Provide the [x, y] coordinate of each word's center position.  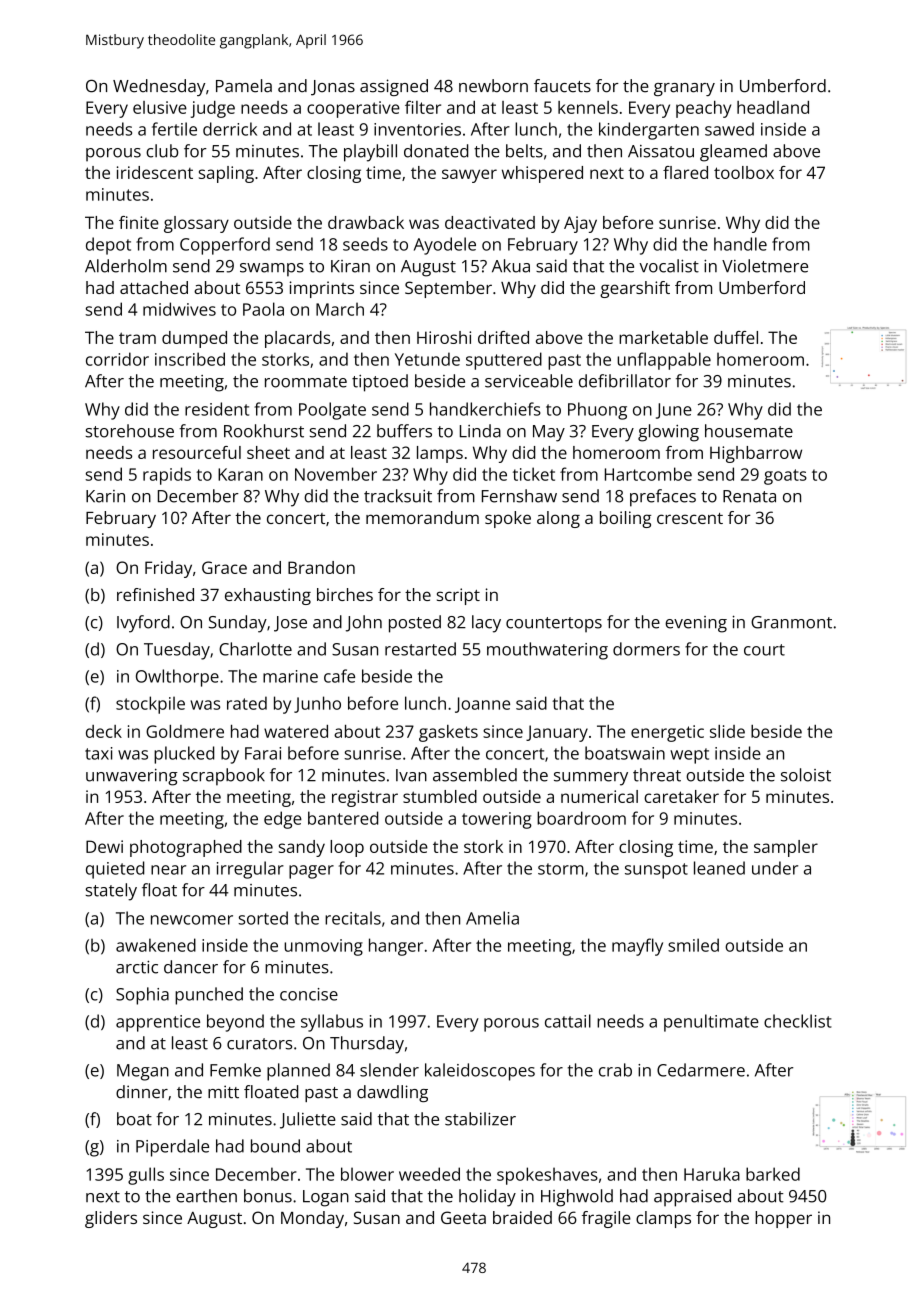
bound [275, 1146]
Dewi [104, 846]
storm [561, 869]
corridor [117, 359]
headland [773, 107]
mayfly [637, 947]
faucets [562, 86]
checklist [798, 1021]
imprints [322, 289]
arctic [137, 967]
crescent [690, 518]
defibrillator [625, 381]
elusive [160, 107]
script [458, 596]
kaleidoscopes [480, 1072]
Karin [105, 496]
